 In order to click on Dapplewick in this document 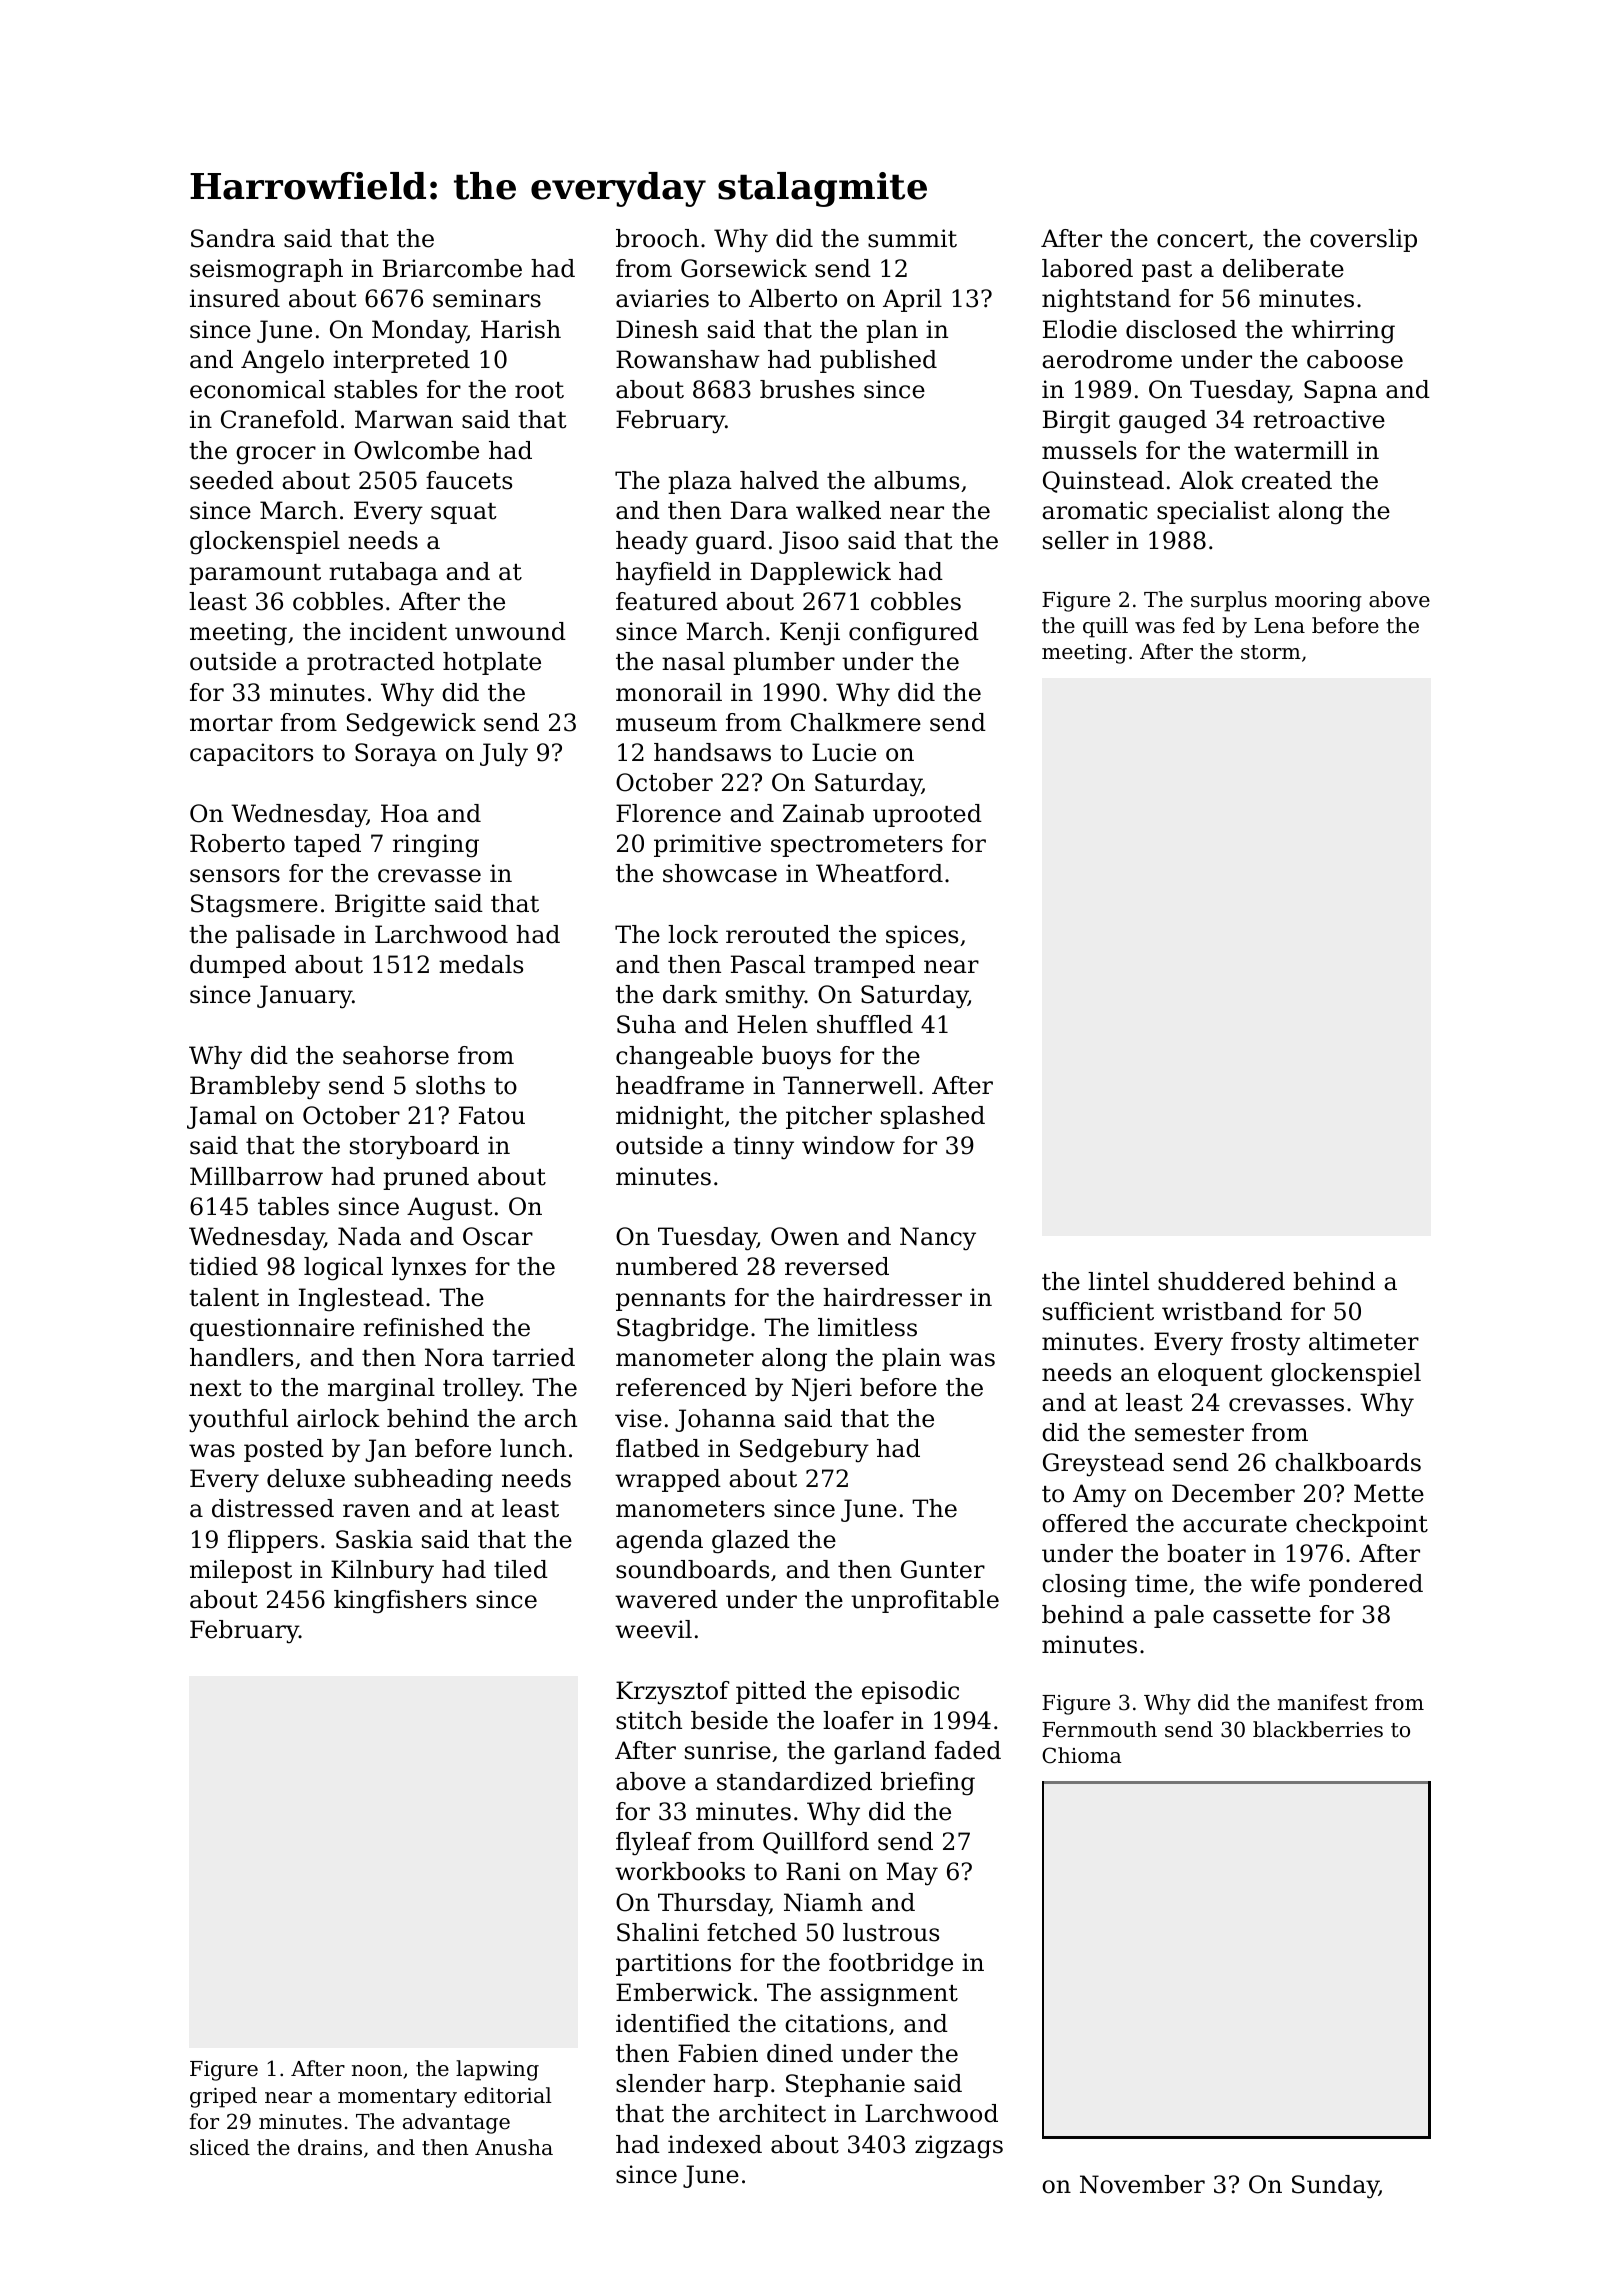, I will do `click(821, 573)`.
